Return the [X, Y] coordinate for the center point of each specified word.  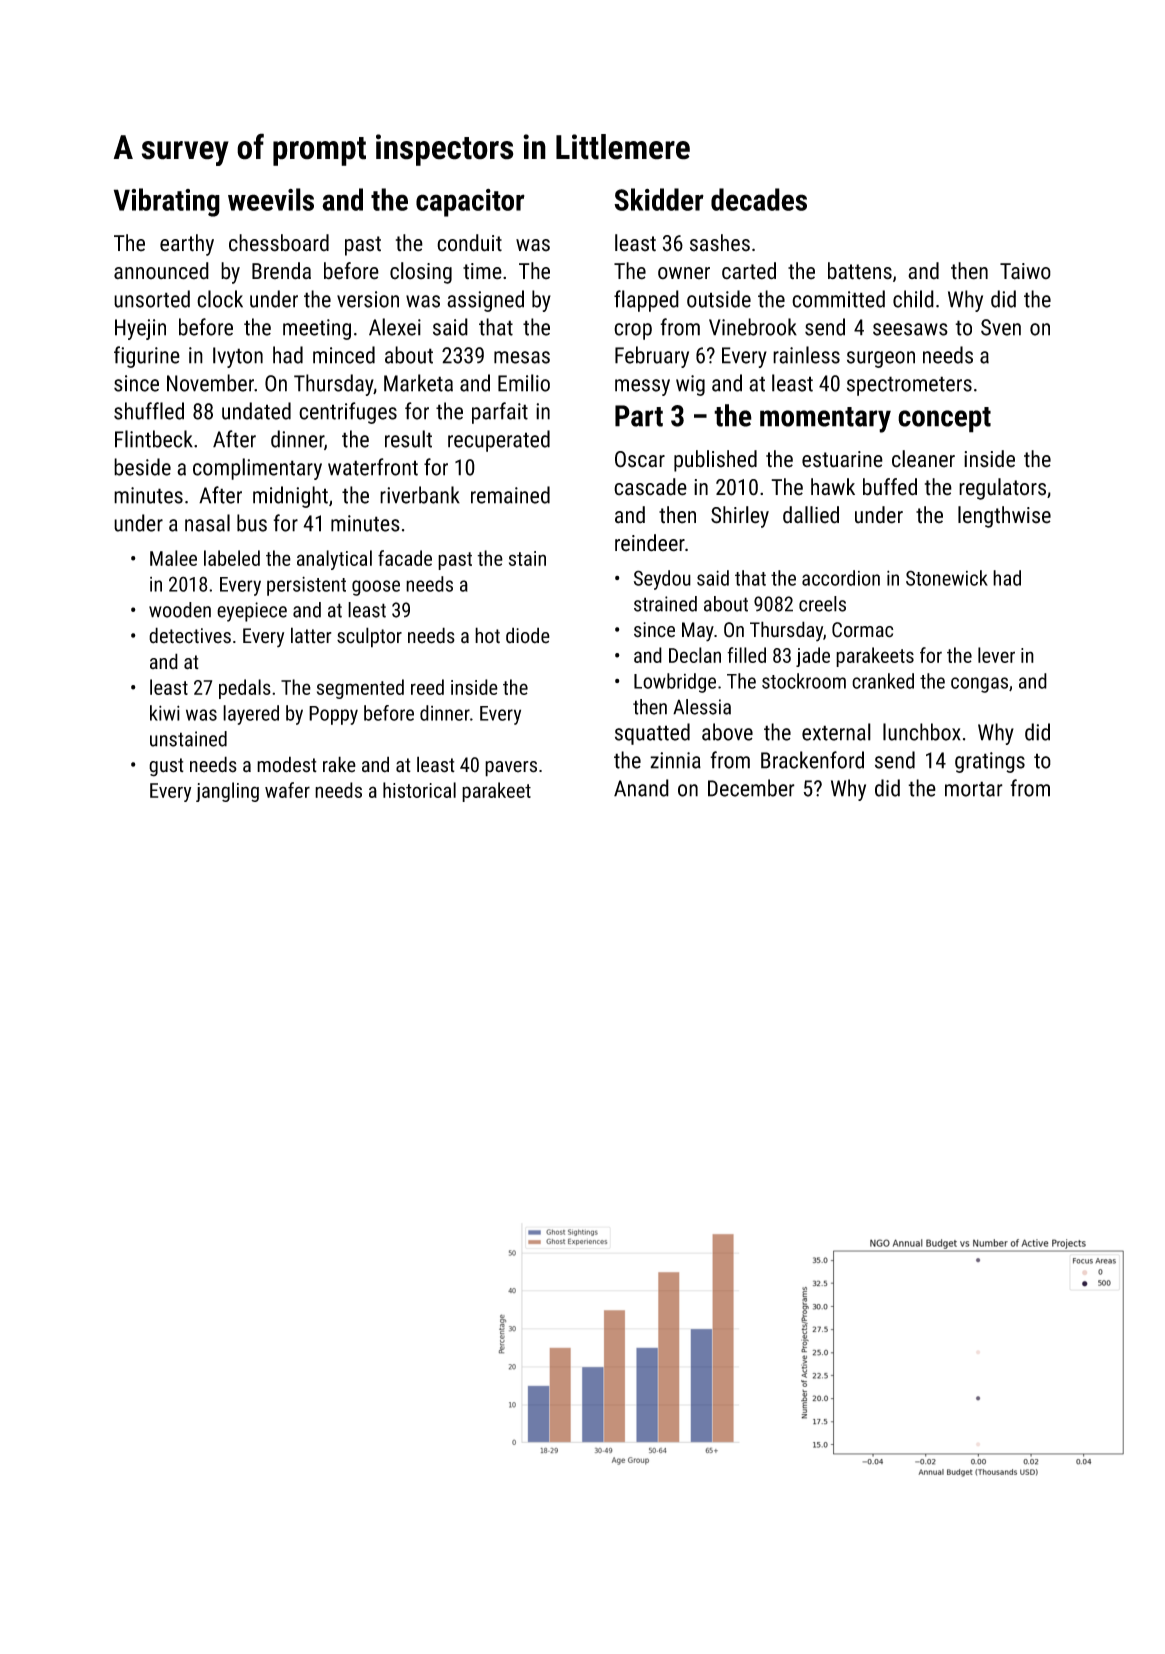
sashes [720, 243]
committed [838, 299]
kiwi [165, 713]
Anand [641, 788]
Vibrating [167, 202]
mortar [974, 789]
